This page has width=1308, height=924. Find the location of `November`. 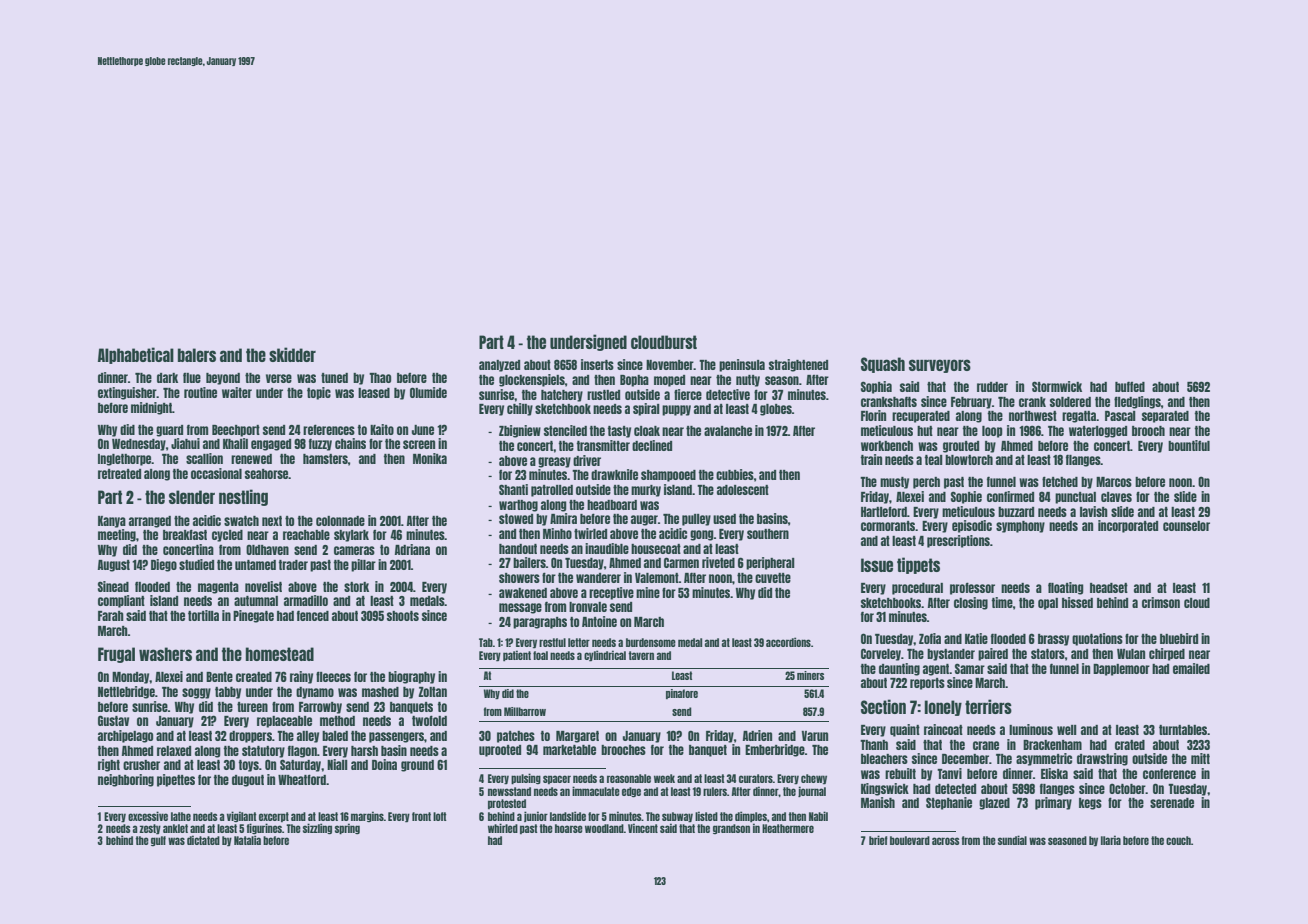

November is located at coordinates (670, 365).
